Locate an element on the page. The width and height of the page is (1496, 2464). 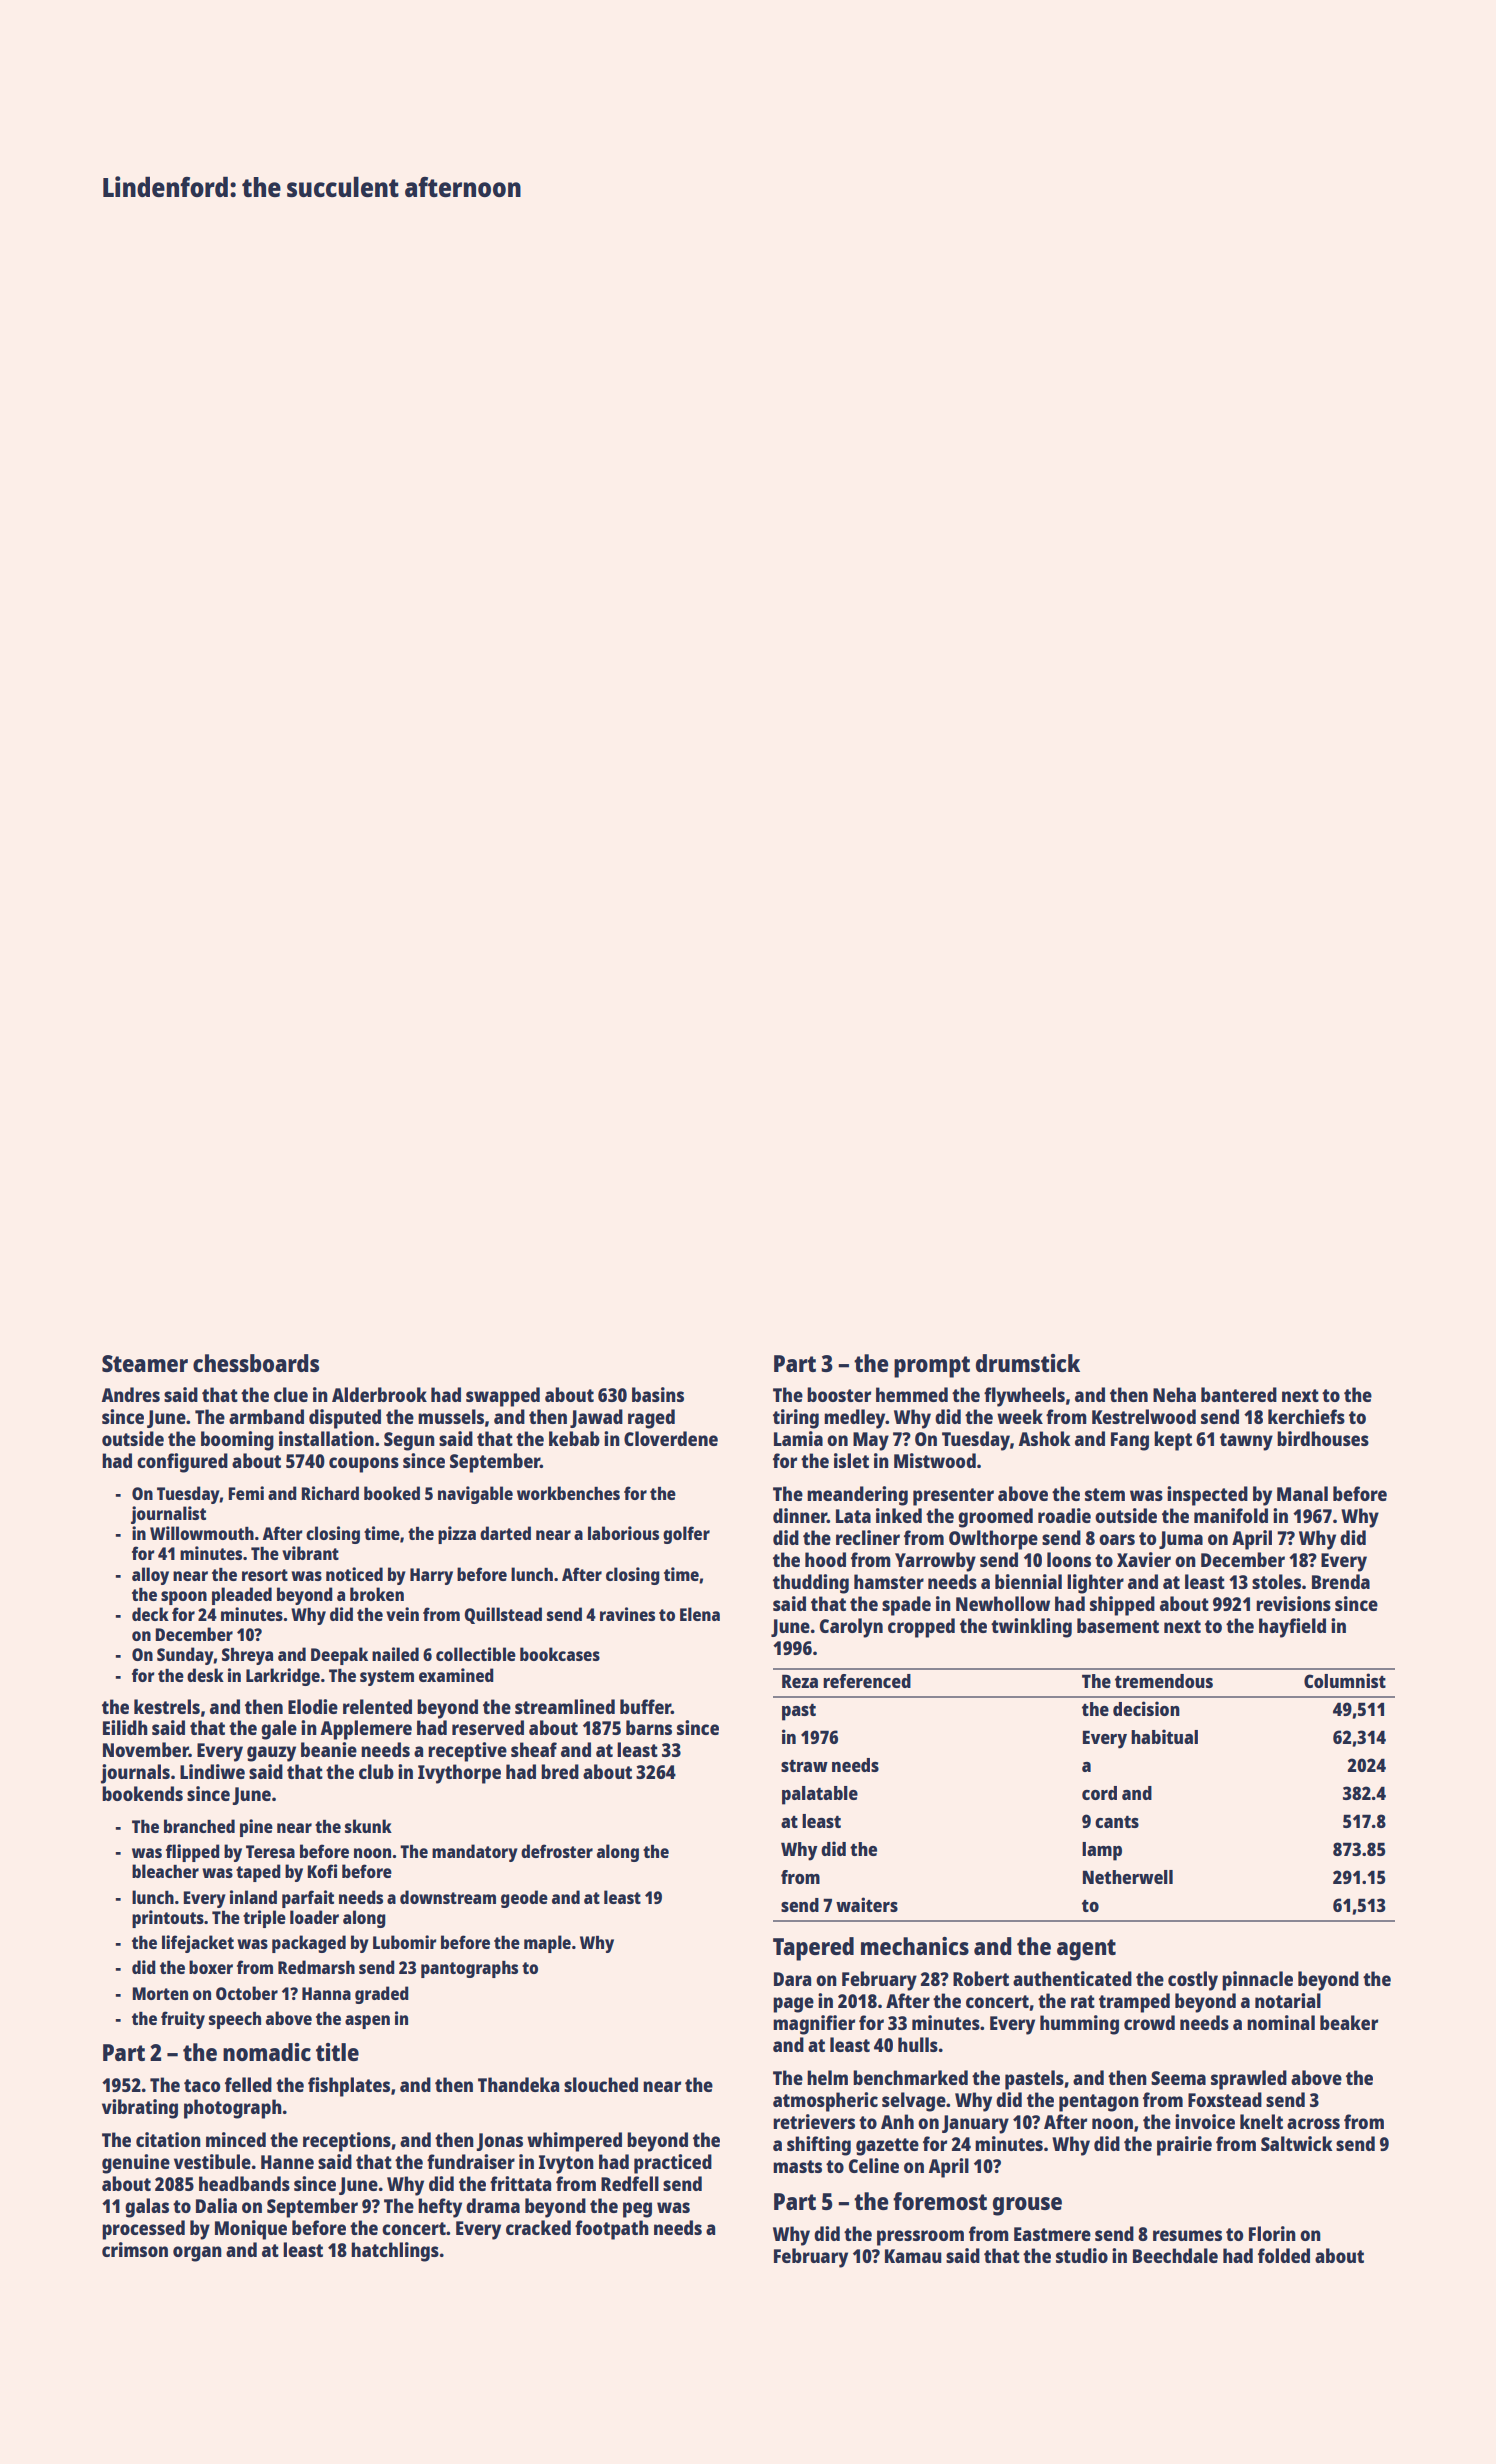
crimson is located at coordinates (135, 2249).
